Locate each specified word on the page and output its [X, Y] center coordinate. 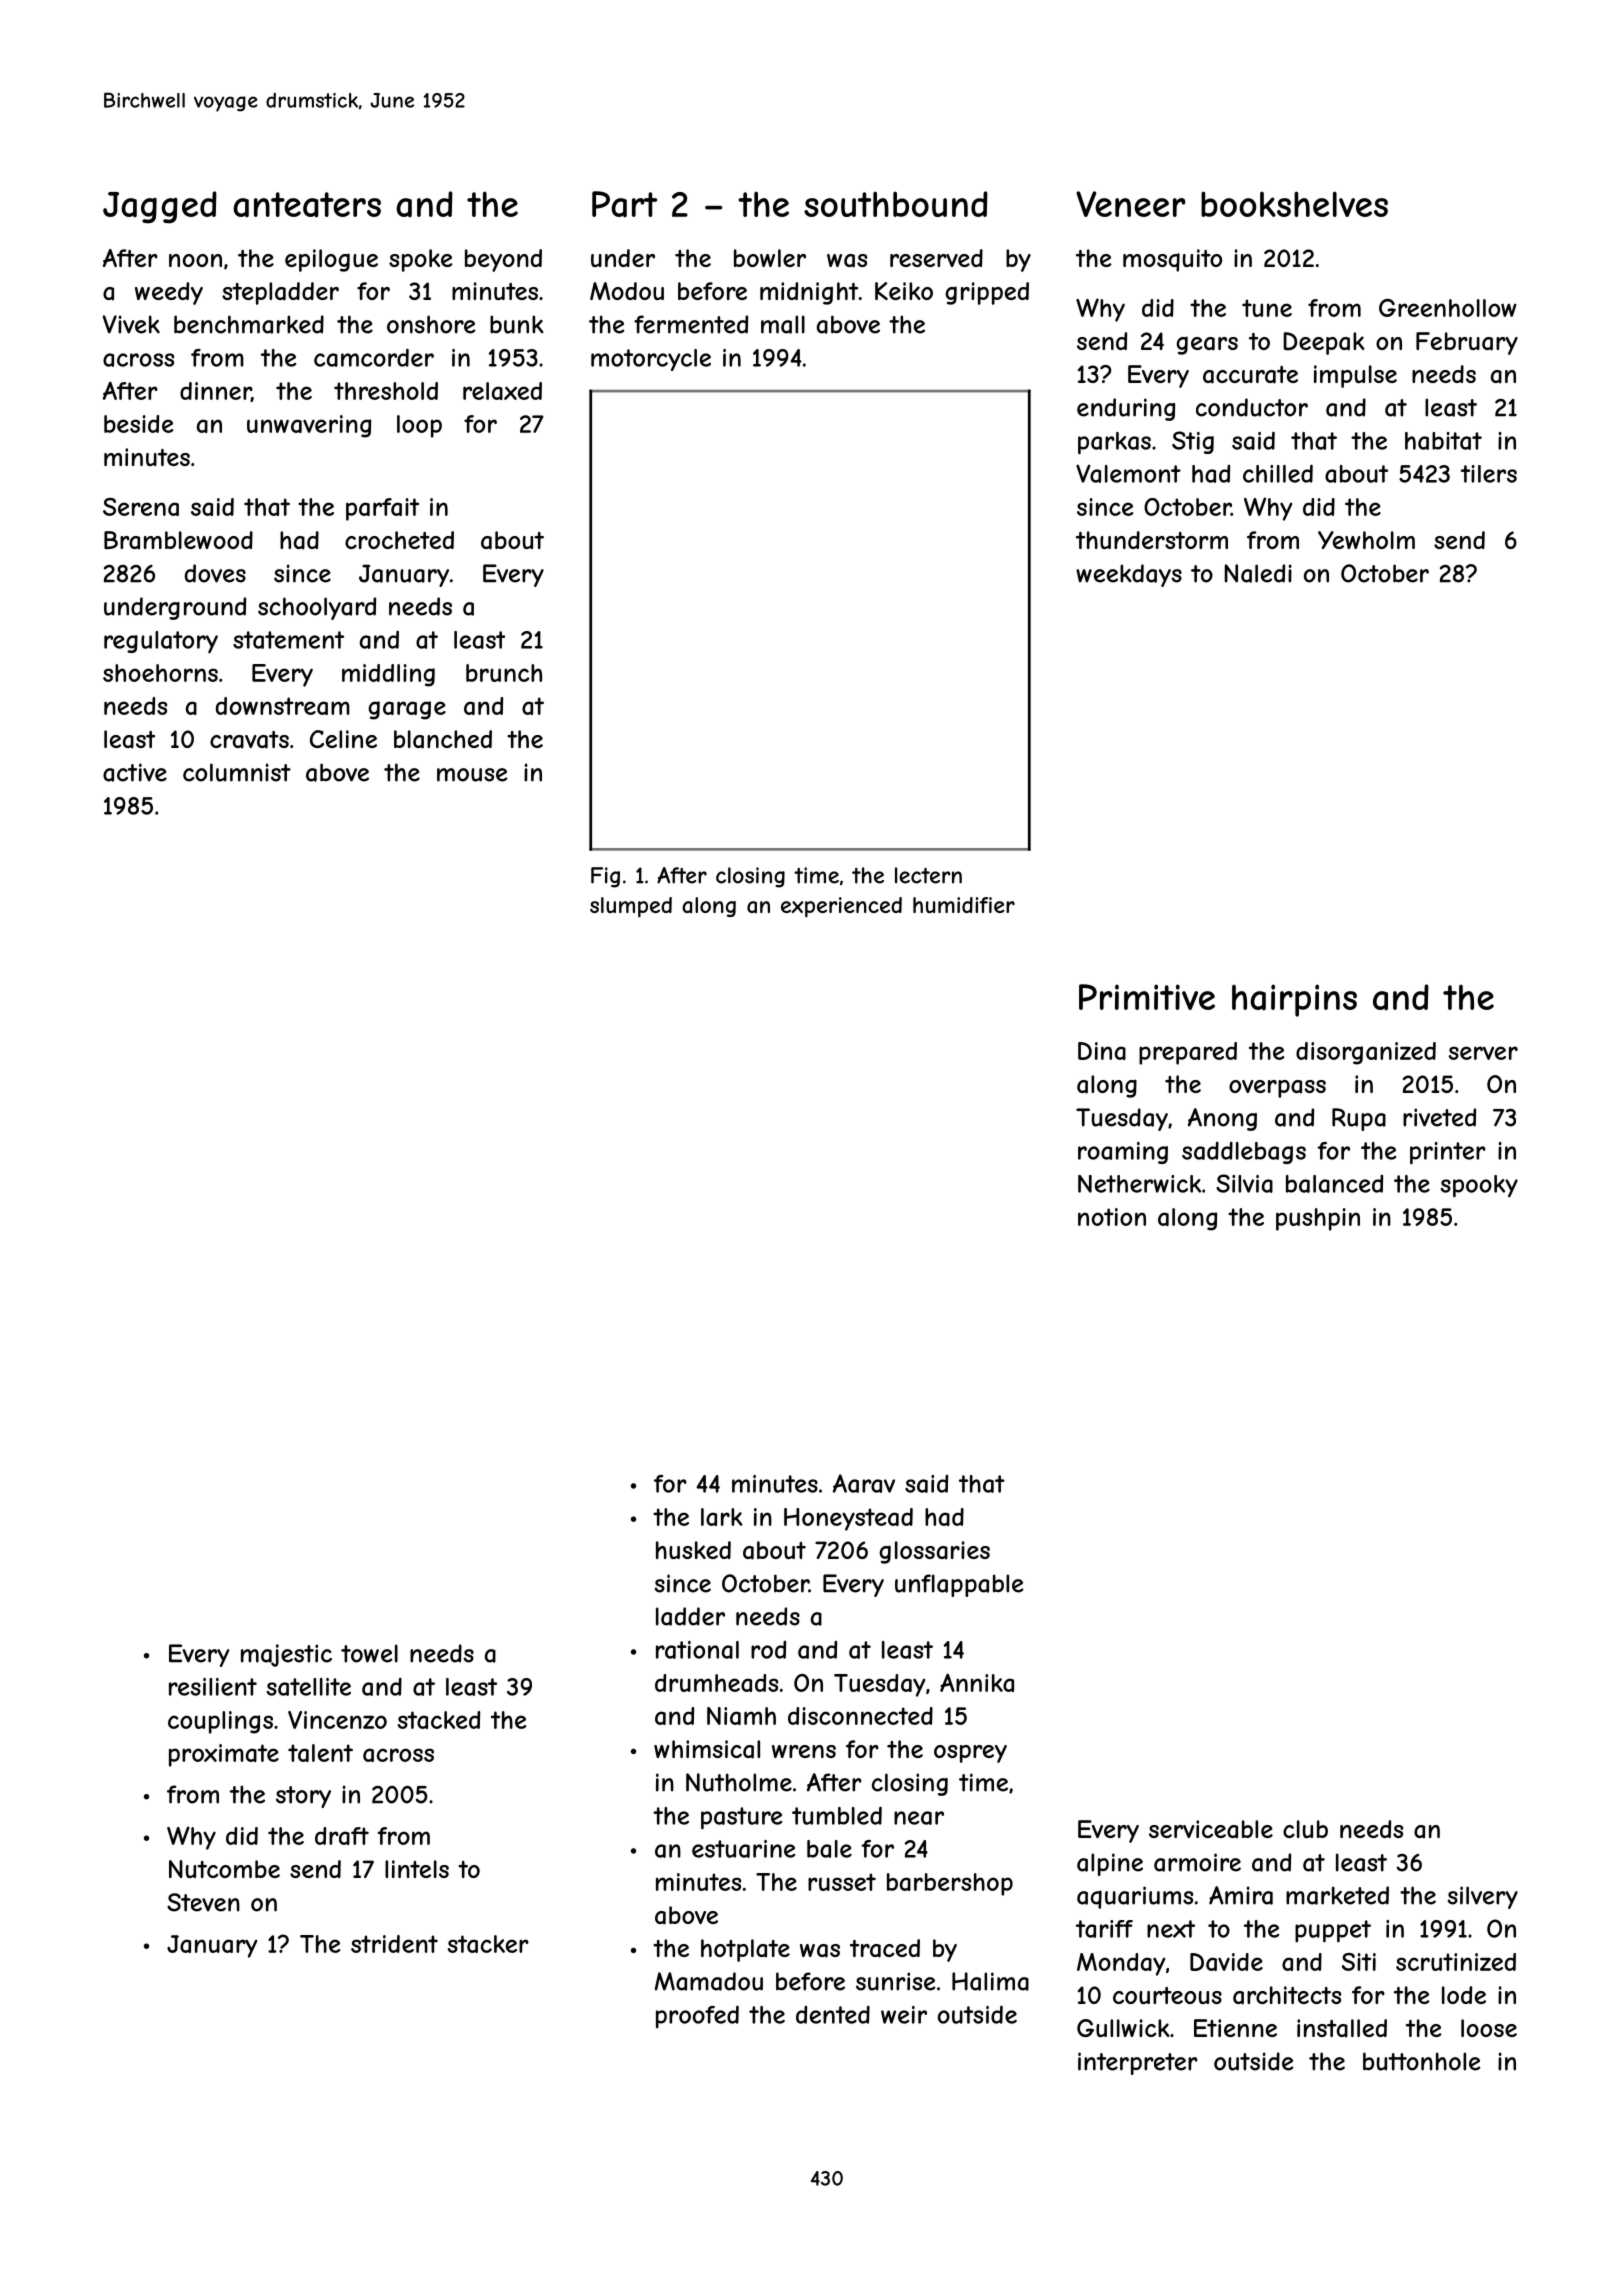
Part [624, 204]
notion [1112, 1217]
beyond [503, 260]
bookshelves [1294, 204]
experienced [841, 907]
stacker [488, 1944]
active [135, 772]
